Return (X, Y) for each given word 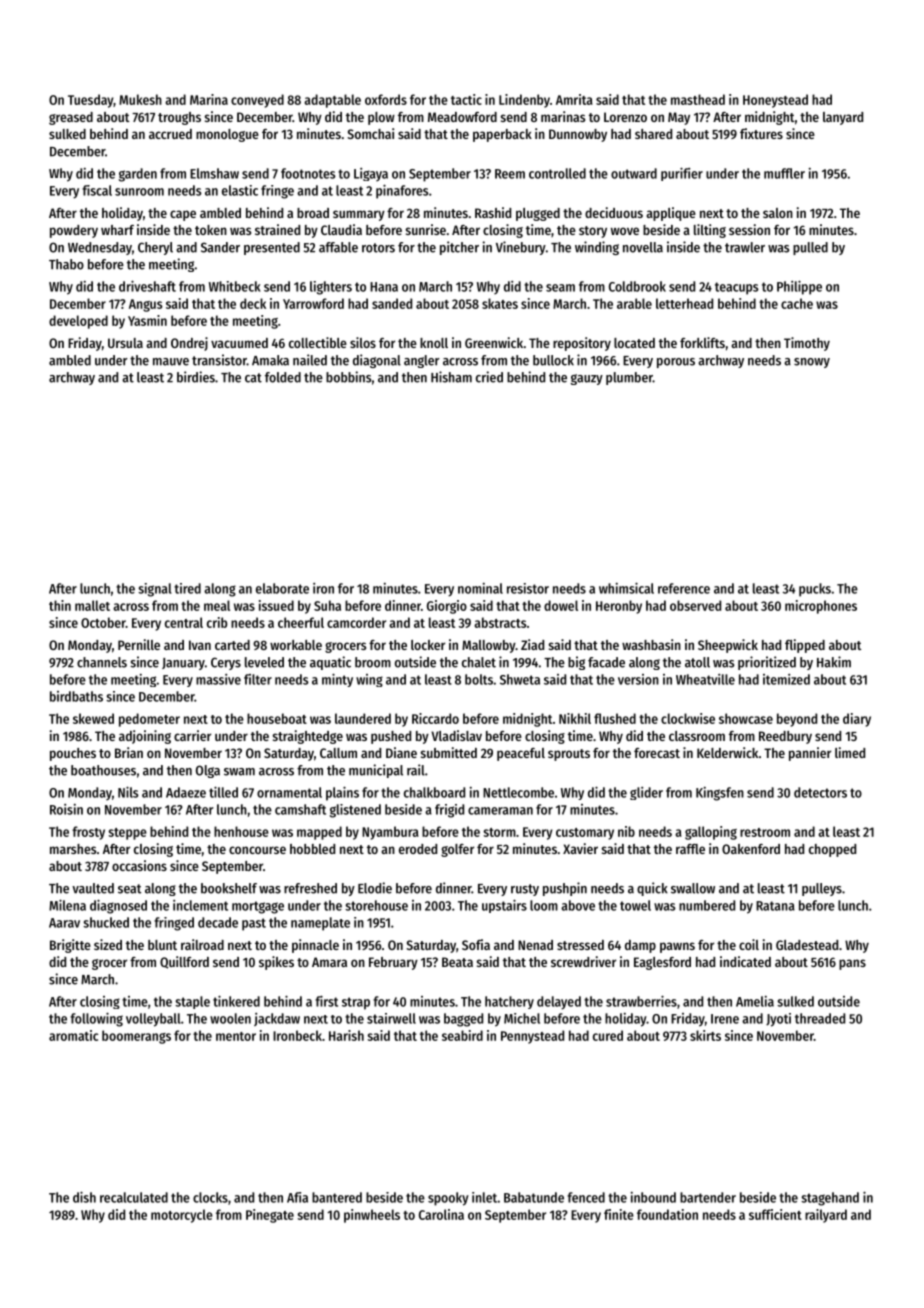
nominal (480, 588)
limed (850, 752)
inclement (200, 905)
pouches (73, 754)
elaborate (282, 588)
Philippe (799, 287)
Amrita (574, 99)
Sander (220, 247)
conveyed (257, 101)
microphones (821, 607)
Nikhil (575, 718)
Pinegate (270, 1216)
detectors (820, 792)
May (679, 118)
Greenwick (494, 342)
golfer (457, 850)
